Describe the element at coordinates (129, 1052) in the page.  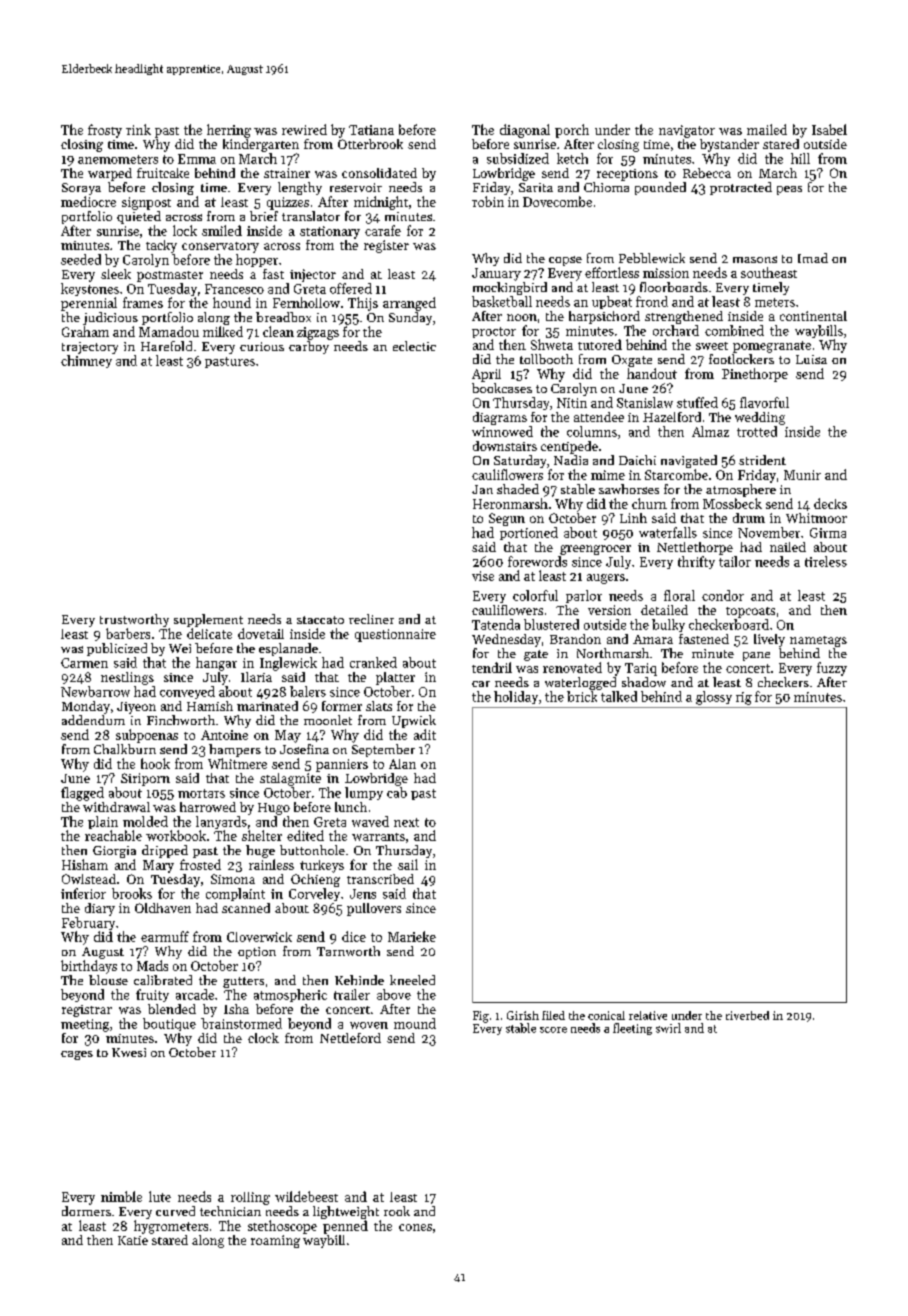
I see `Kwesi` at that location.
